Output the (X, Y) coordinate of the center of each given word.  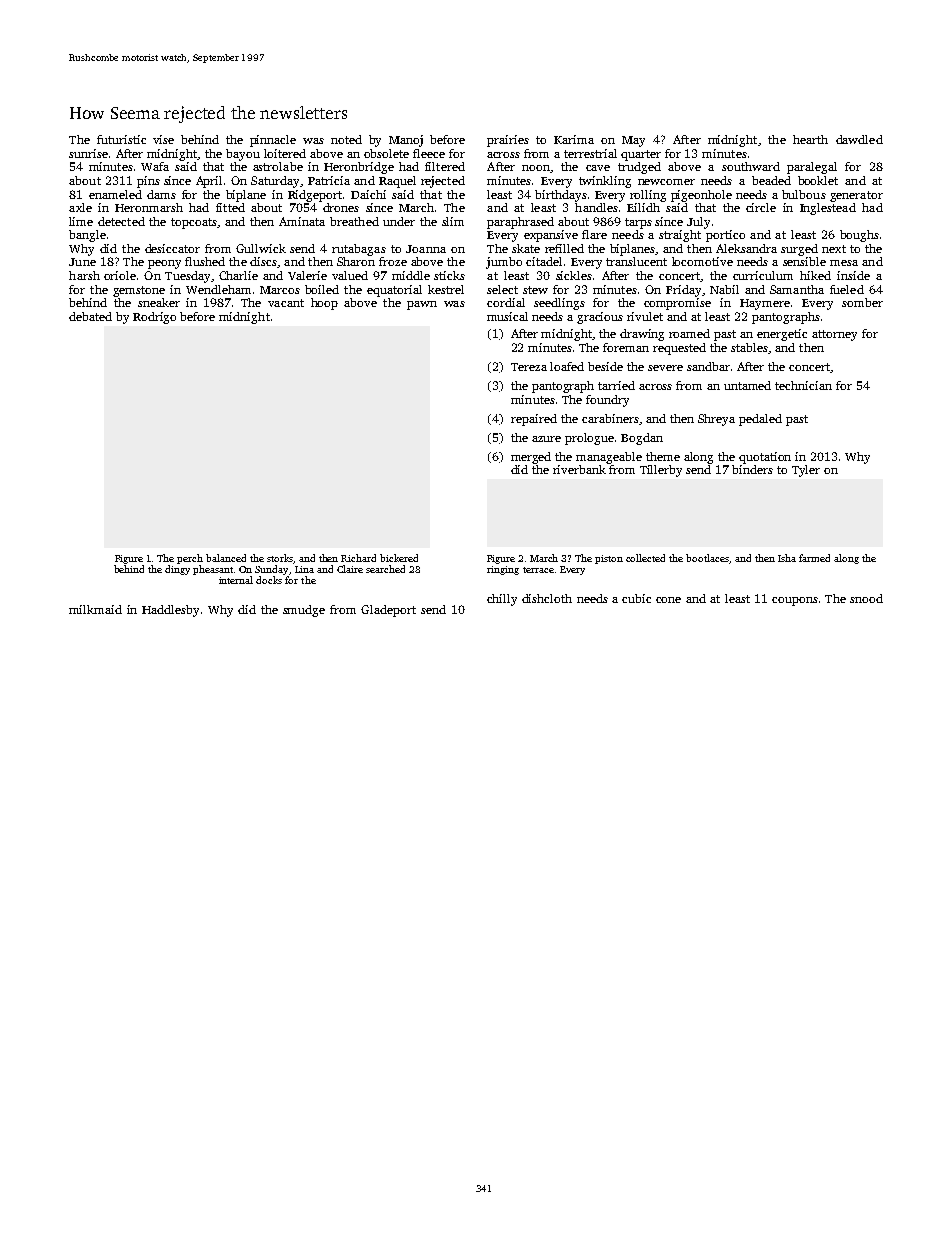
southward (751, 166)
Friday (683, 291)
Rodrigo (154, 318)
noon (536, 168)
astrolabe (278, 166)
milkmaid (95, 609)
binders (752, 469)
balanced (226, 558)
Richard (358, 558)
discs (263, 261)
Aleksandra (746, 248)
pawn (422, 305)
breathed (354, 221)
